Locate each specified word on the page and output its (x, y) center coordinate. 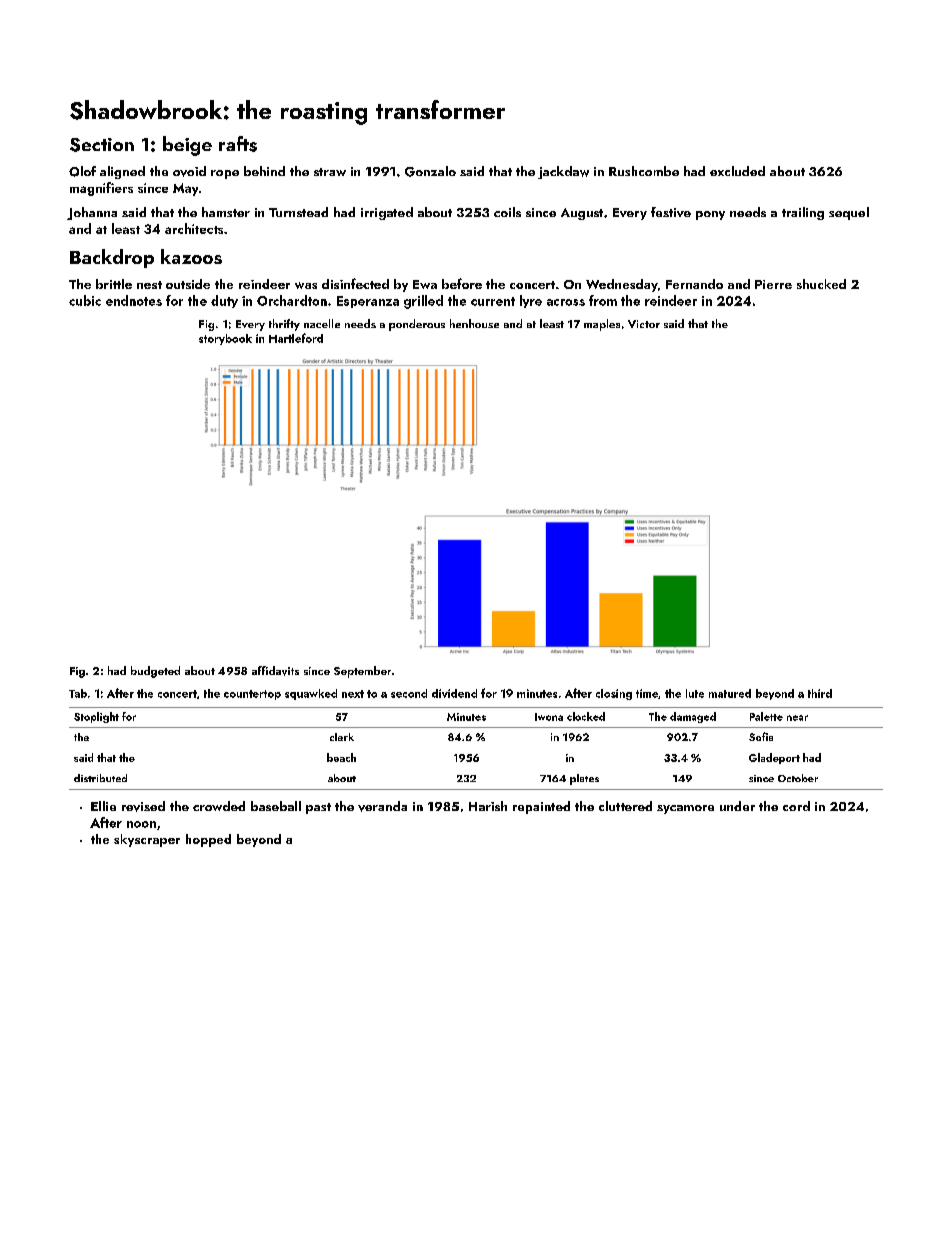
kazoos (191, 256)
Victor (644, 324)
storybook (225, 339)
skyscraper (147, 840)
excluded (737, 171)
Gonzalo (430, 171)
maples (602, 325)
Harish (488, 806)
